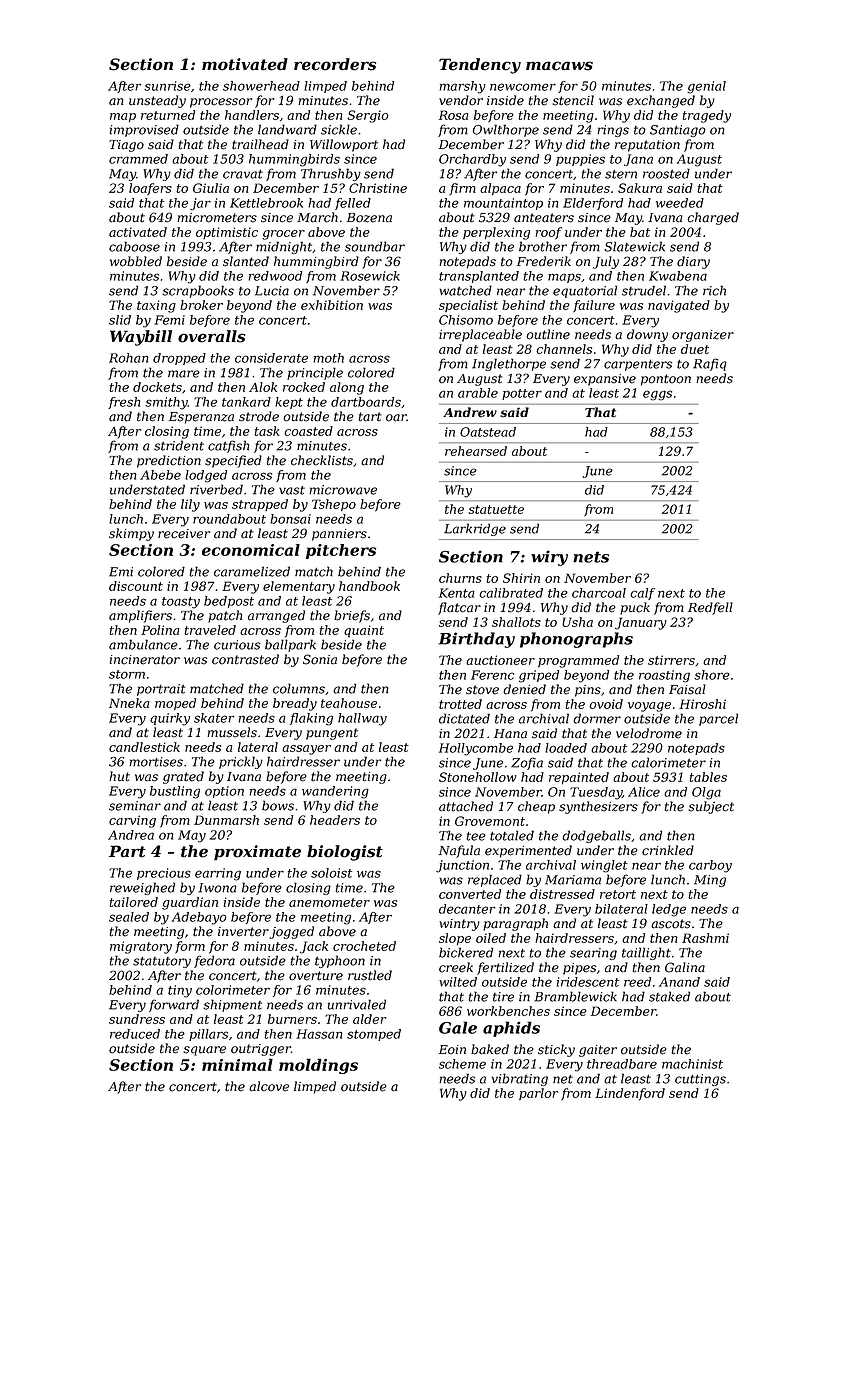 The width and height of the screenshot is (849, 1400). I want to click on reduced, so click(135, 1034).
